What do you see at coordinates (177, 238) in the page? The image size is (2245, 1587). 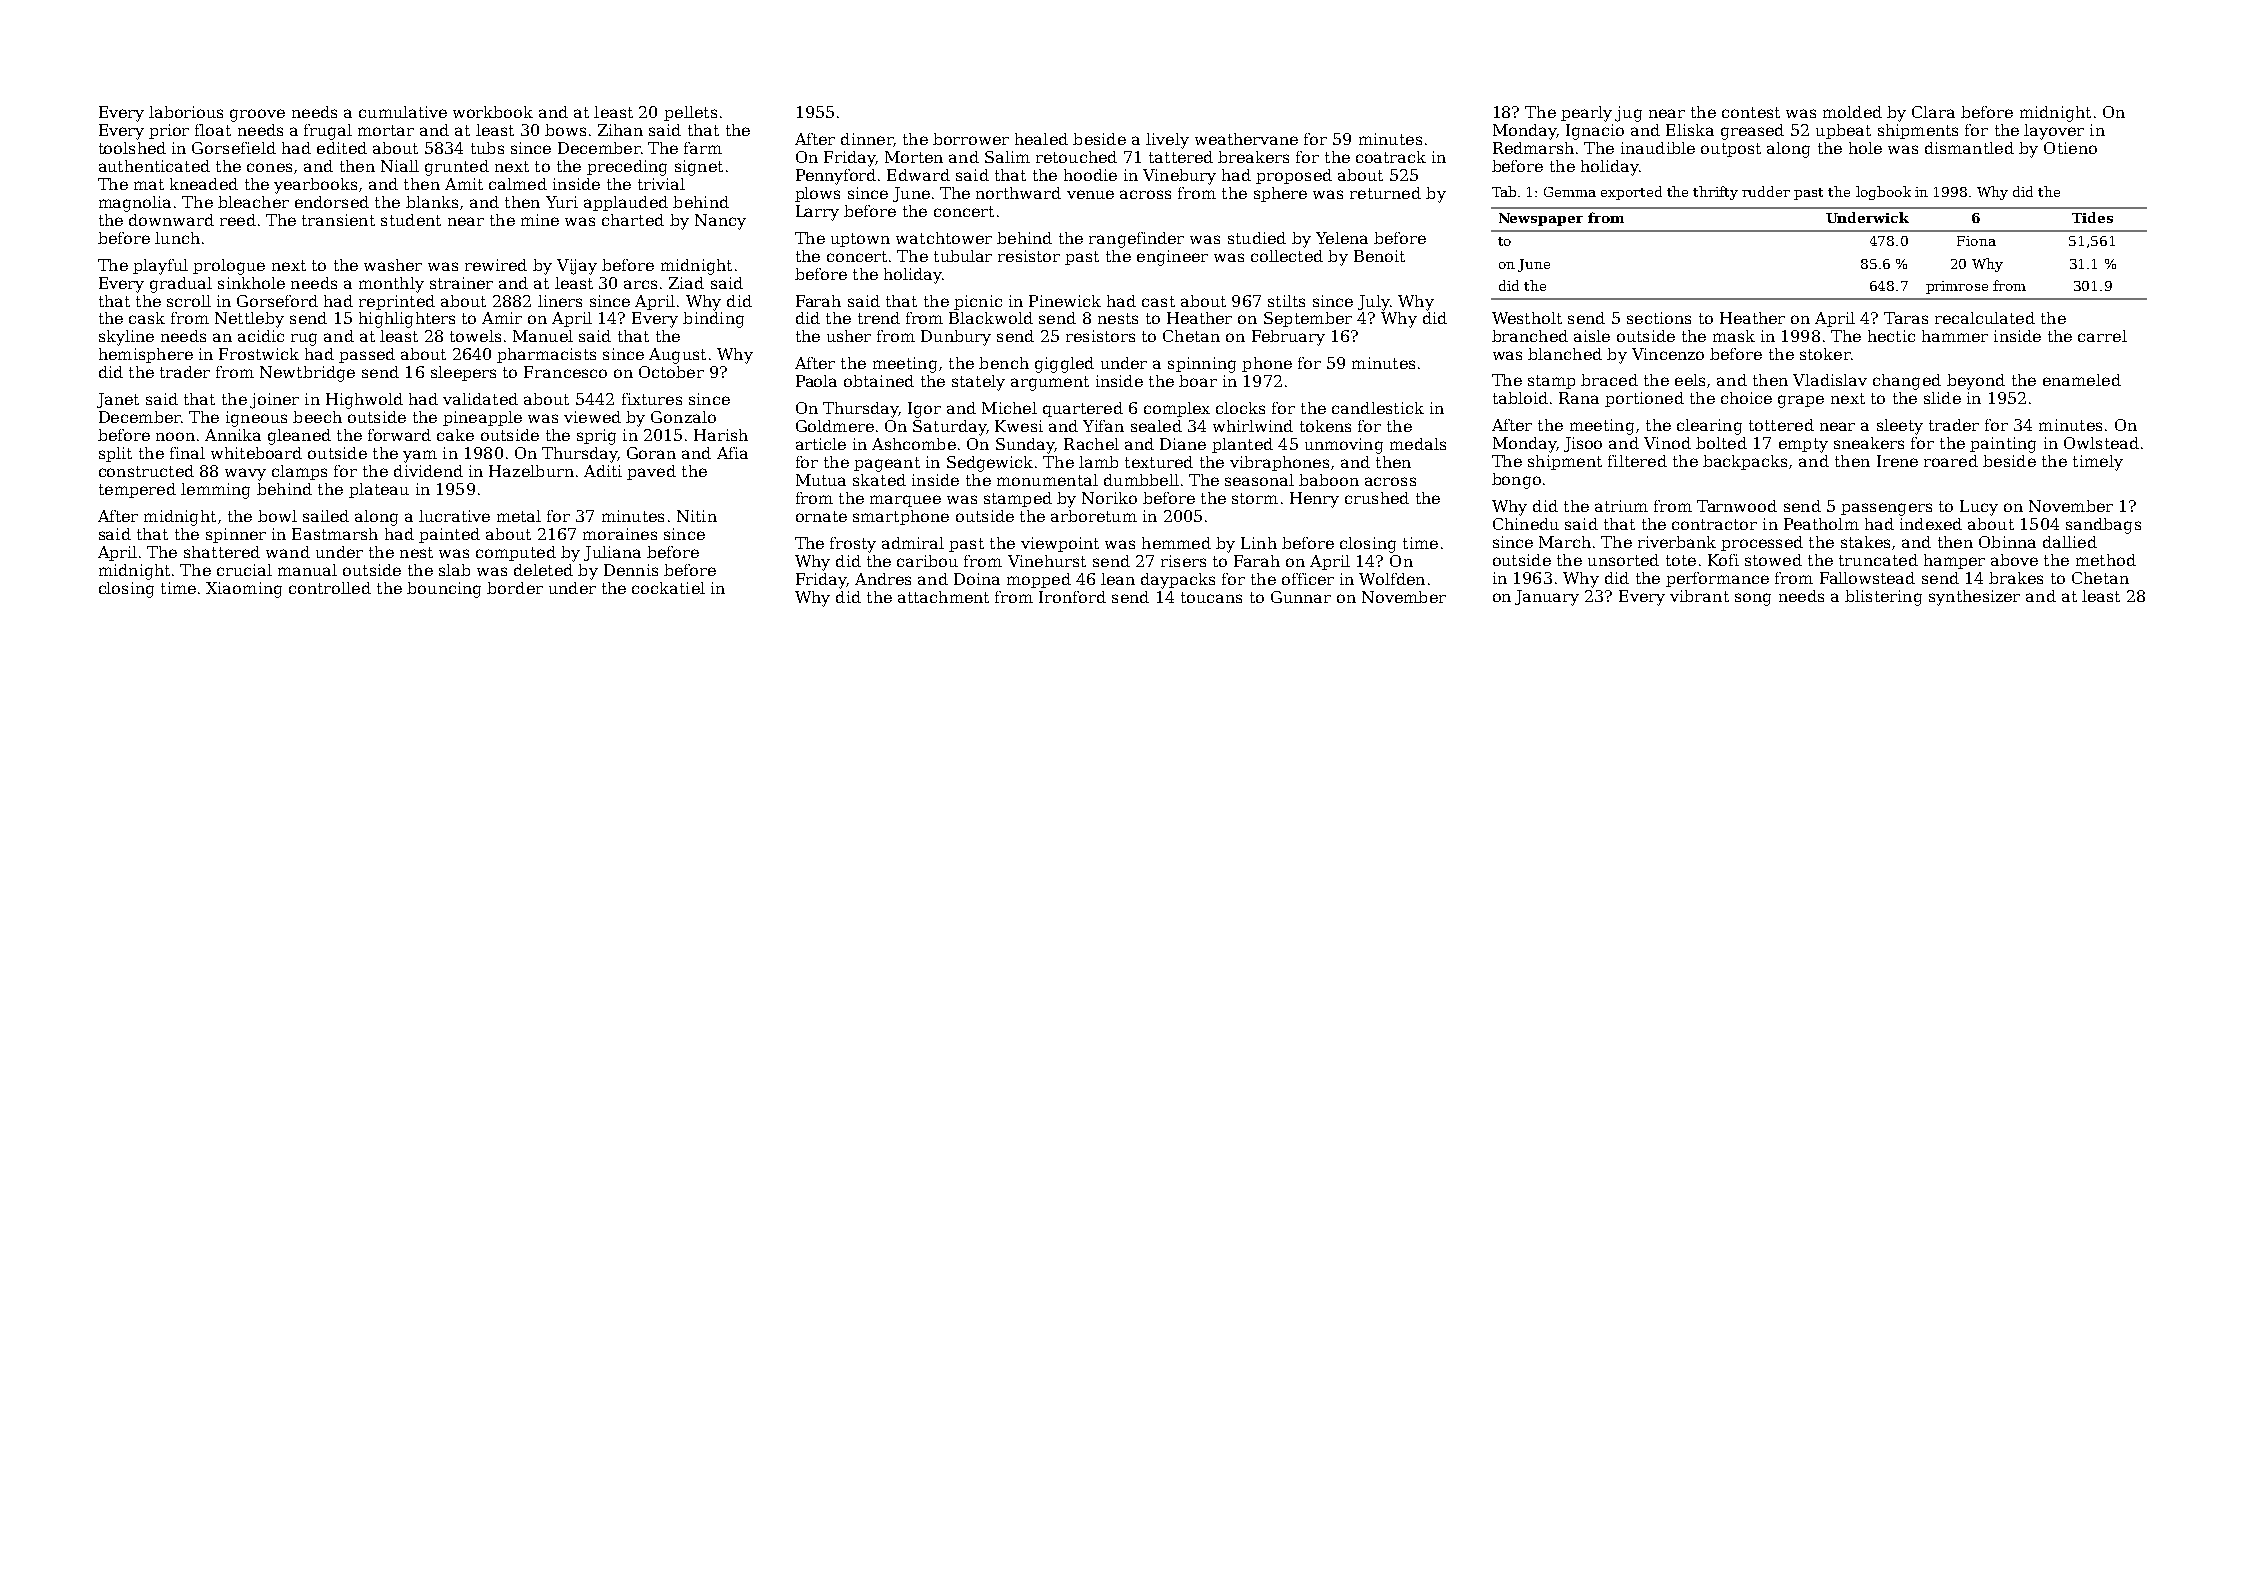 I see `lunch` at bounding box center [177, 238].
